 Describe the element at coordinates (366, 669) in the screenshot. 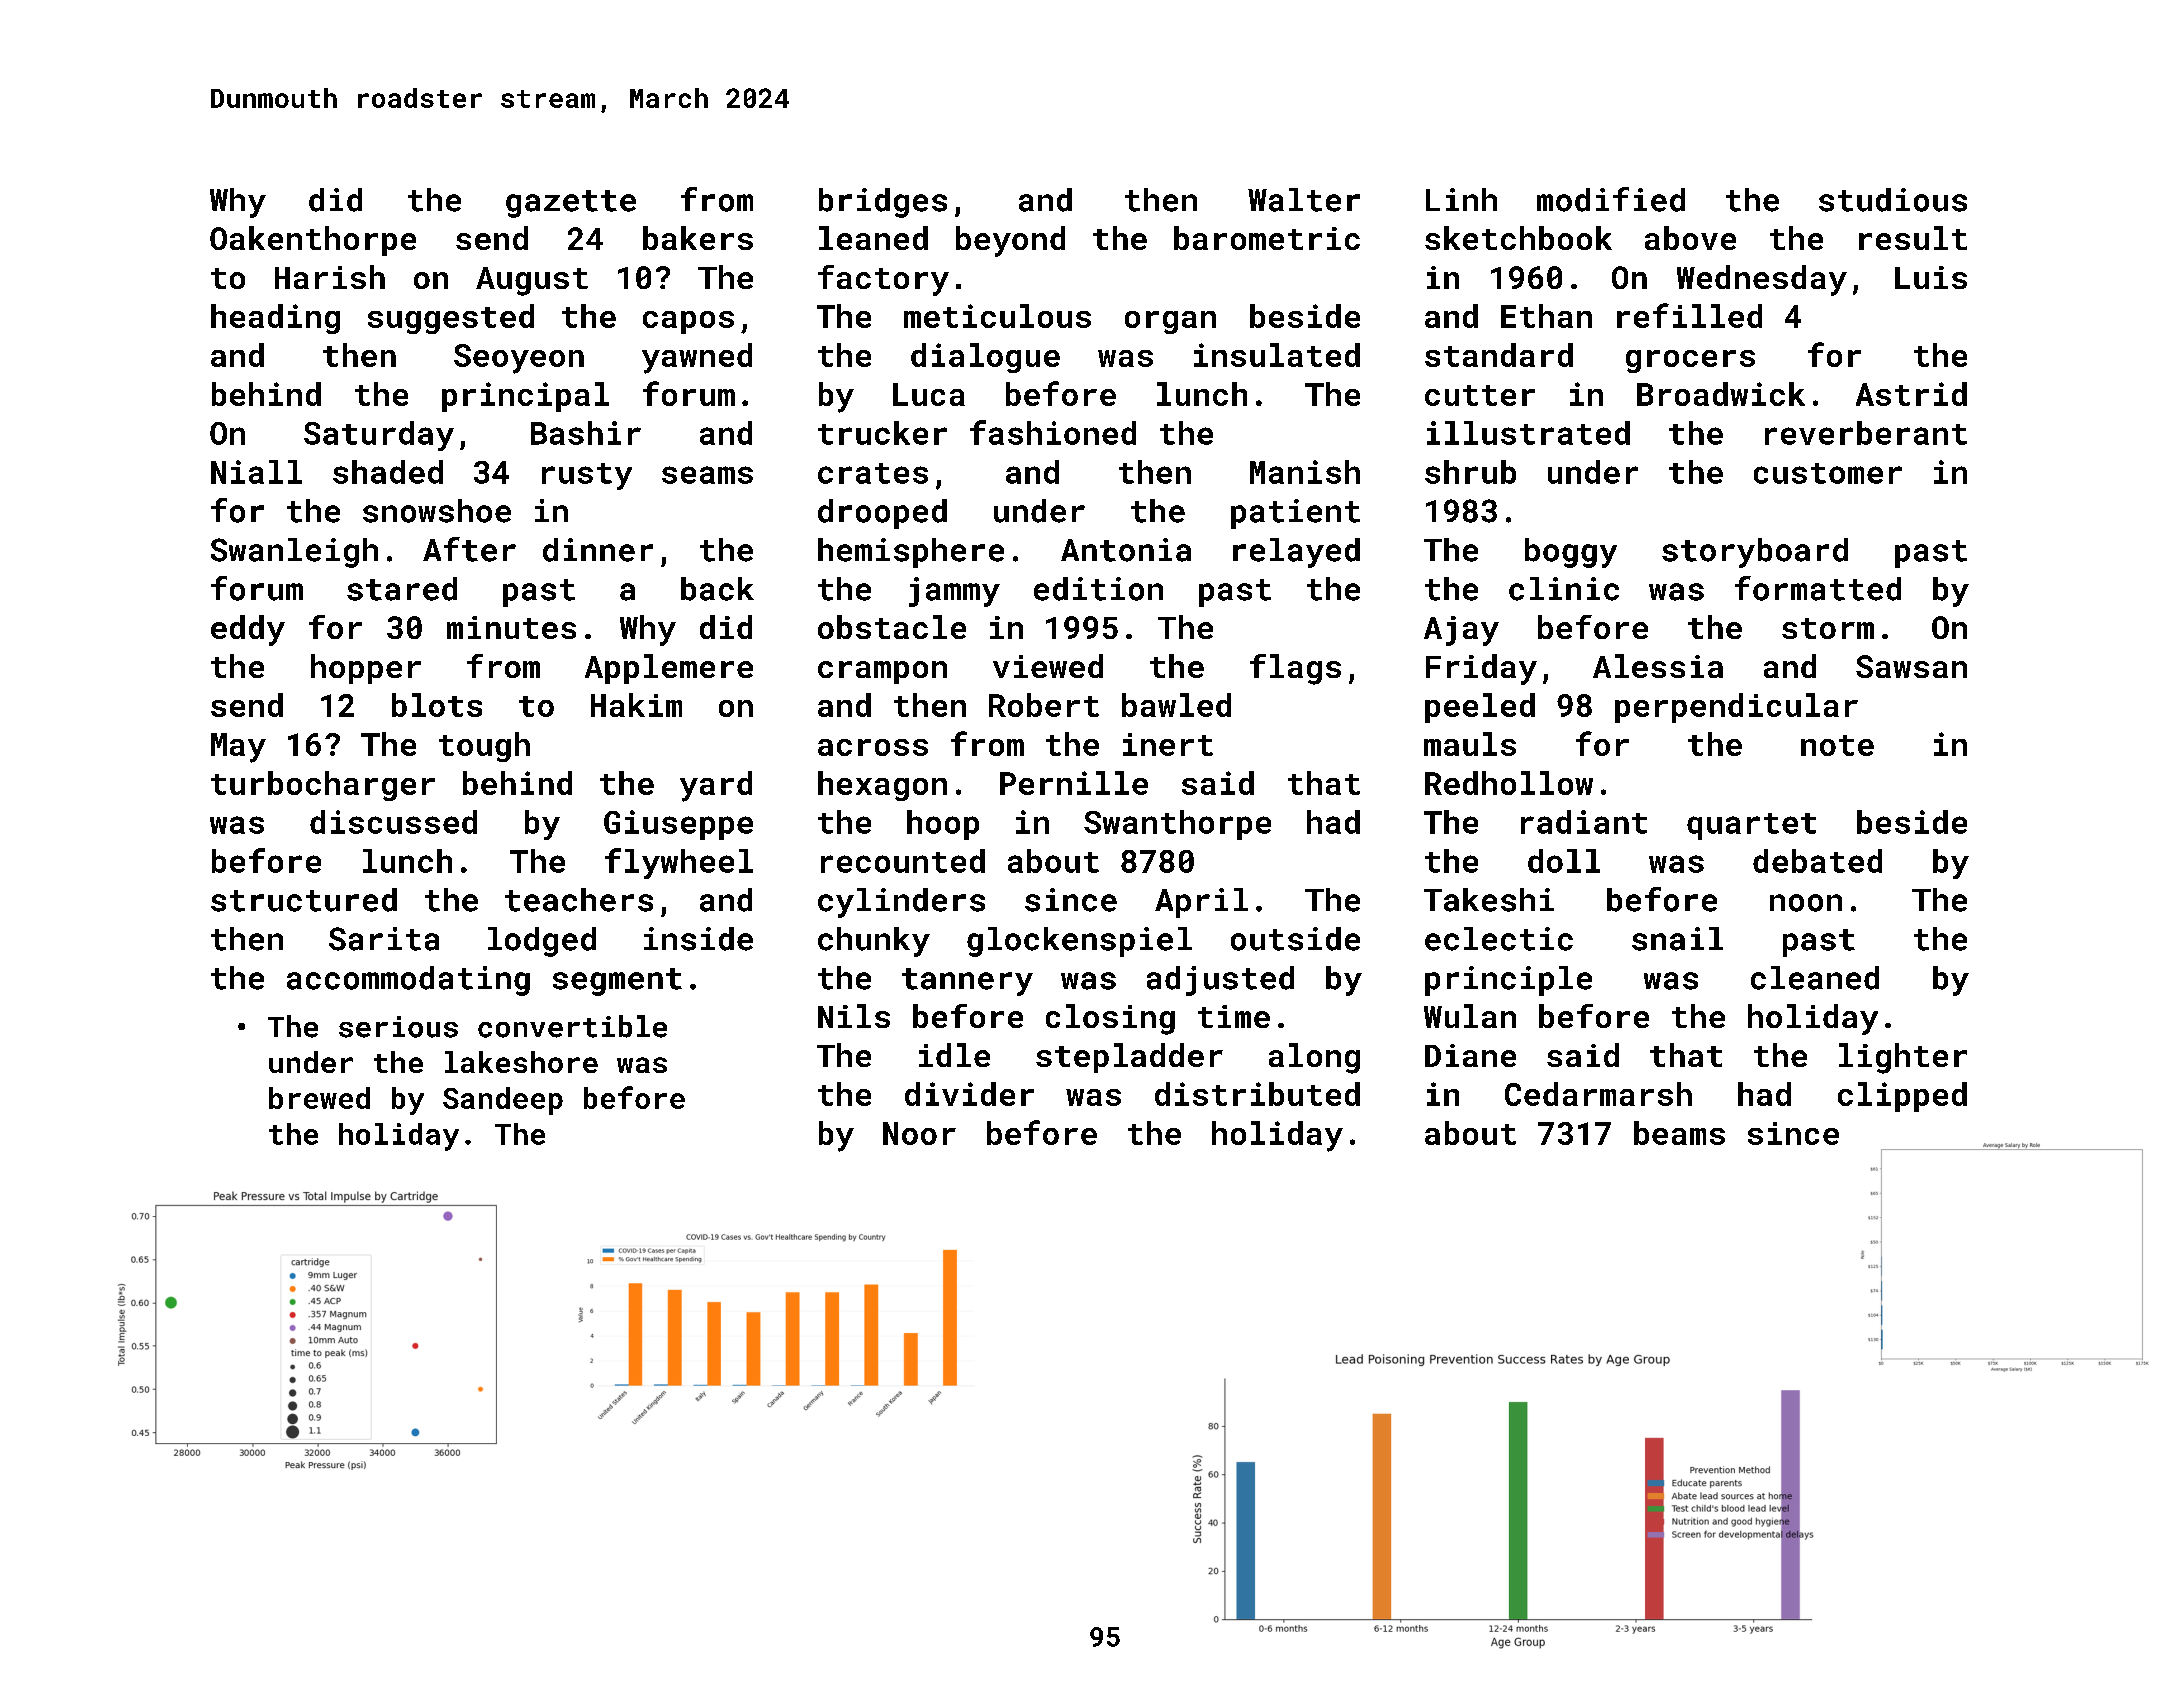

I see `hopper` at that location.
